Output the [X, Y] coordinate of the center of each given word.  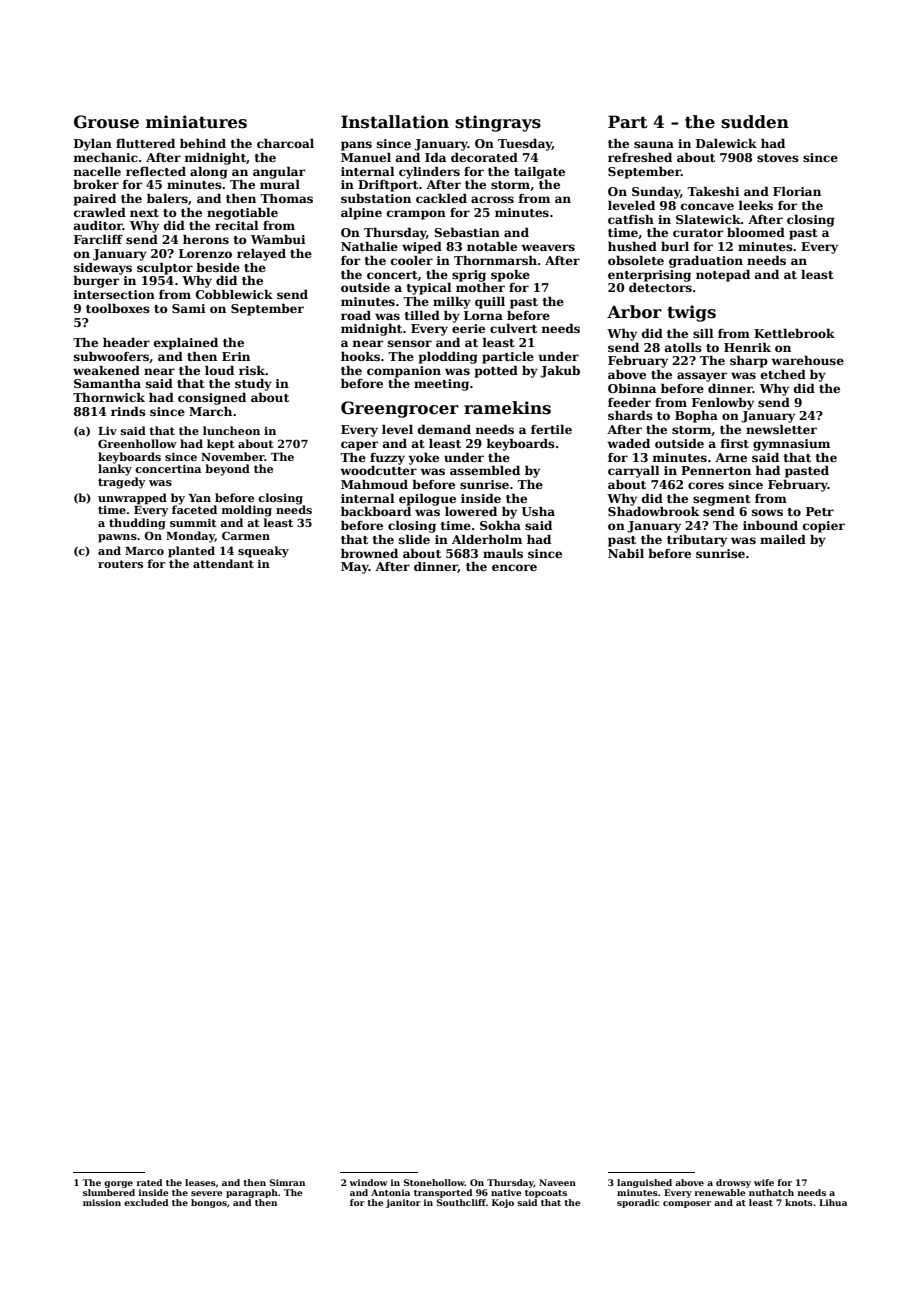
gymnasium [791, 445]
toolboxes [118, 308]
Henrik [747, 347]
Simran [287, 1182]
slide [414, 539]
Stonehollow [434, 1182]
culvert [513, 328]
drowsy [733, 1183]
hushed [632, 246]
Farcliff [98, 239]
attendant [223, 563]
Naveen [557, 1182]
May [355, 568]
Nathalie [369, 246]
